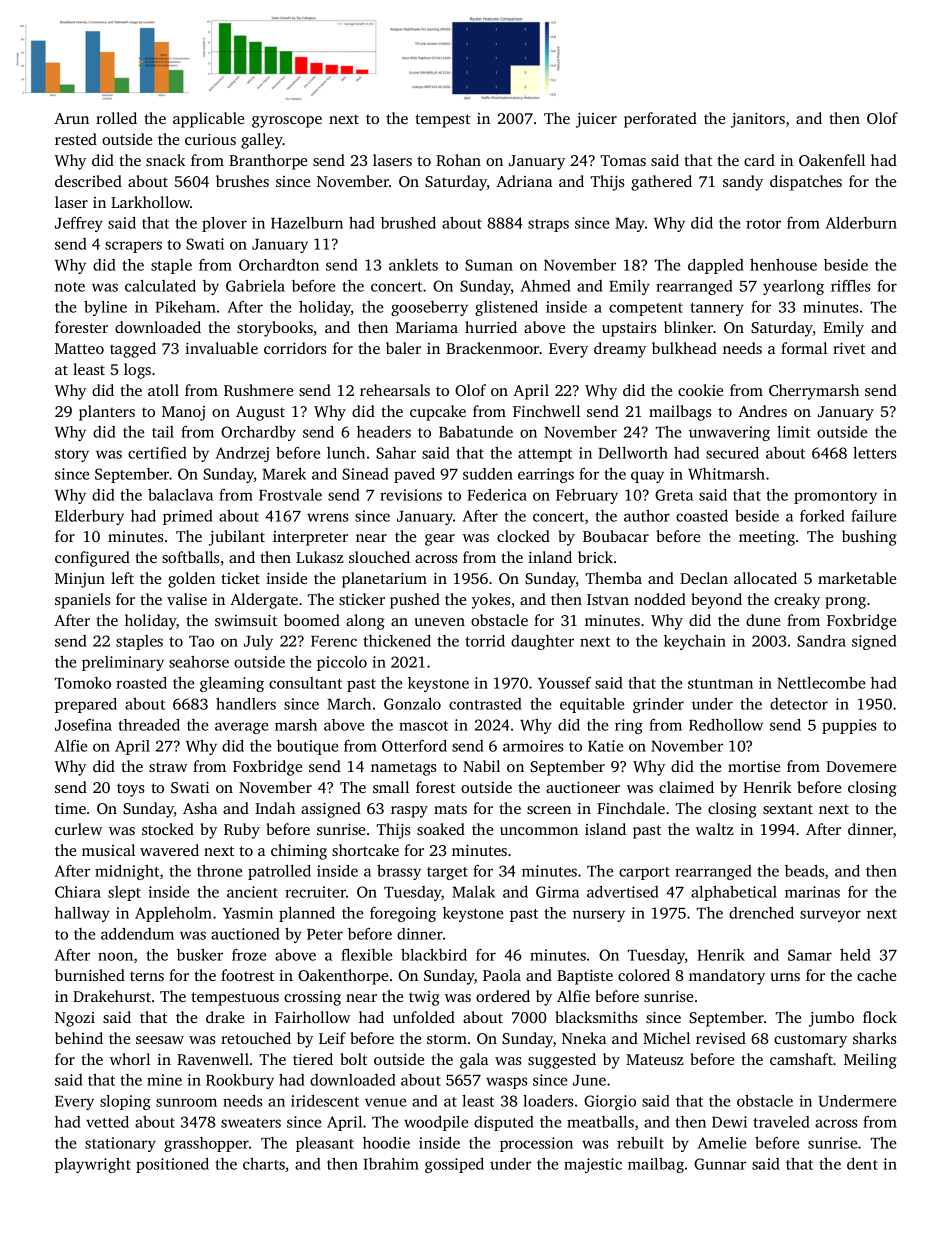 This page has height=1233, width=952. Describe the element at coordinates (729, 1122) in the page. I see `Dewi` at that location.
